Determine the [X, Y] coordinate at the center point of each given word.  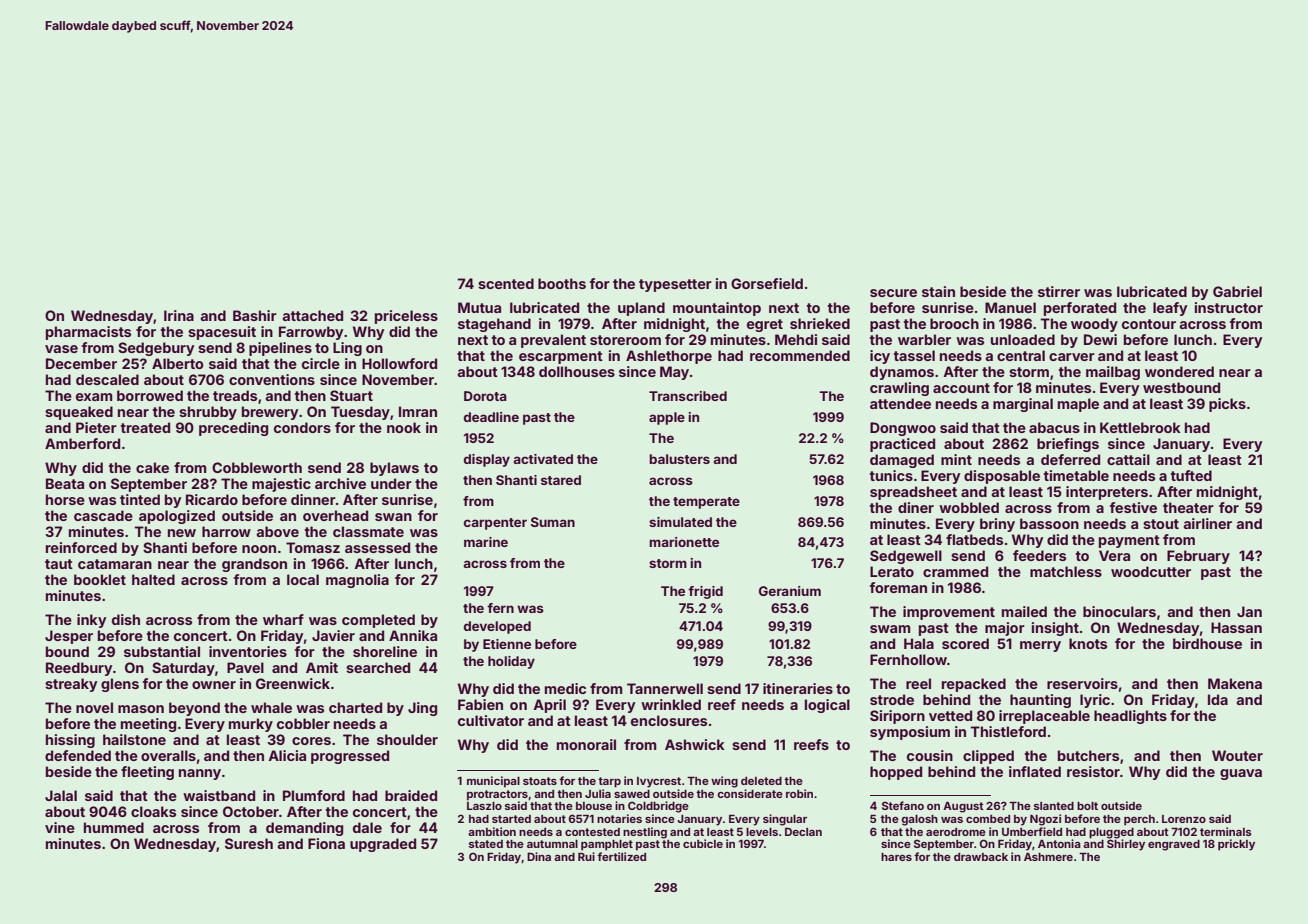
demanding [304, 829]
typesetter [675, 285]
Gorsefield [767, 283]
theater [1188, 507]
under [391, 483]
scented [506, 283]
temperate [706, 503]
